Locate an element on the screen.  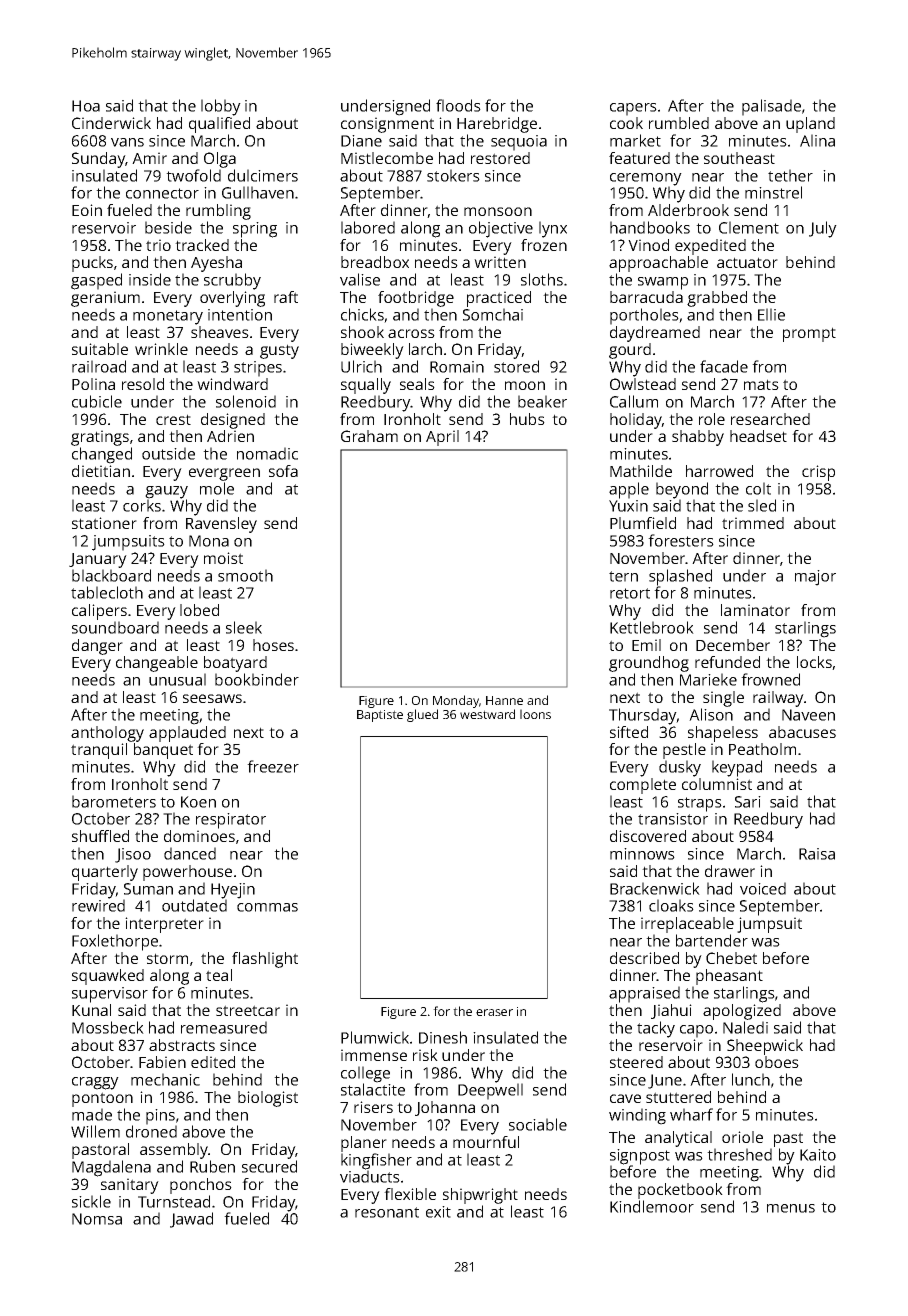
apple is located at coordinates (629, 490).
